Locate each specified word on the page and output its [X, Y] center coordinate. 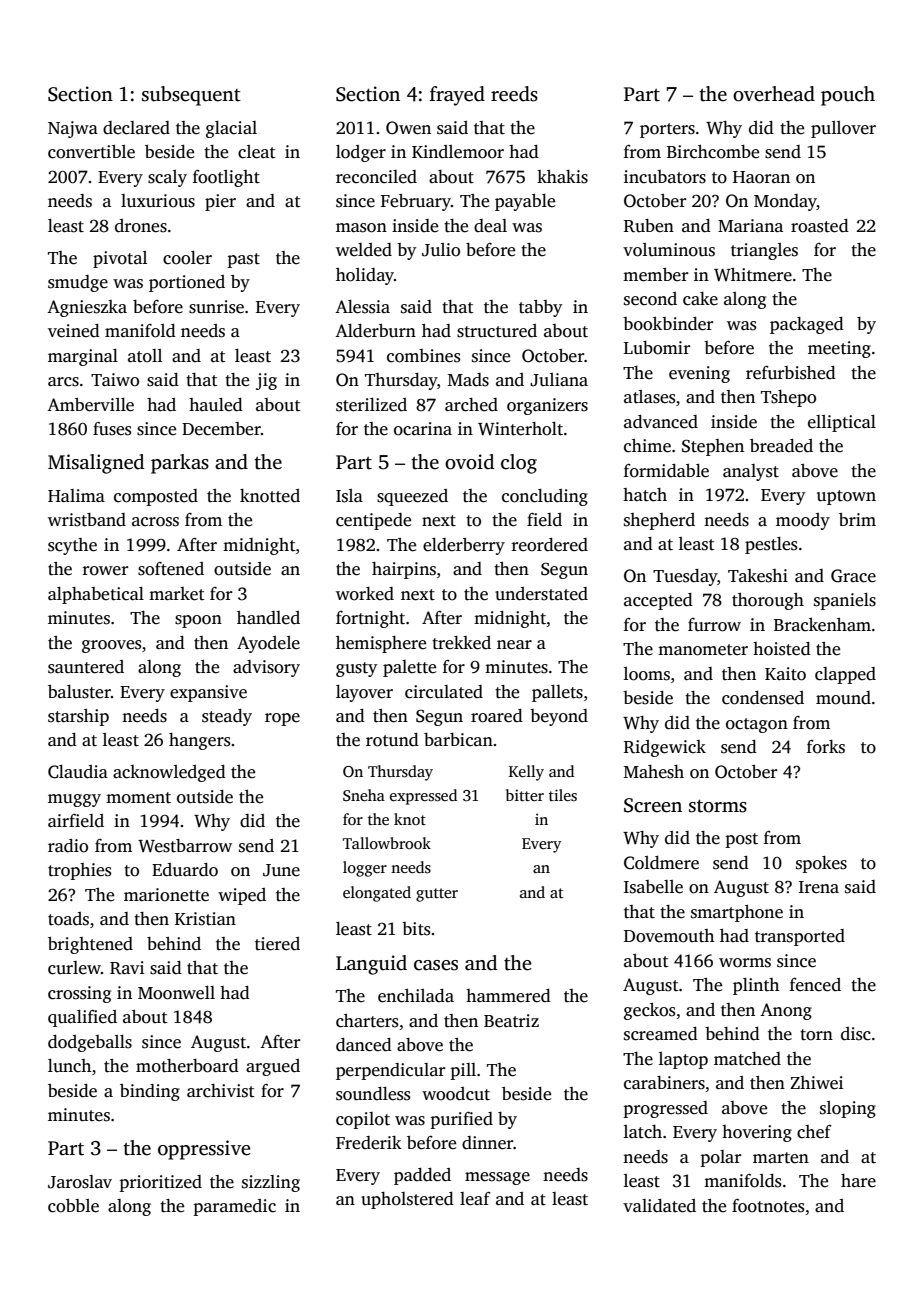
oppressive [204, 1150]
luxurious [158, 201]
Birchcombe [713, 152]
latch [643, 1132]
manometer [703, 650]
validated [659, 1206]
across [155, 522]
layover [364, 693]
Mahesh [654, 772]
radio [68, 846]
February [415, 202]
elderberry [464, 546]
